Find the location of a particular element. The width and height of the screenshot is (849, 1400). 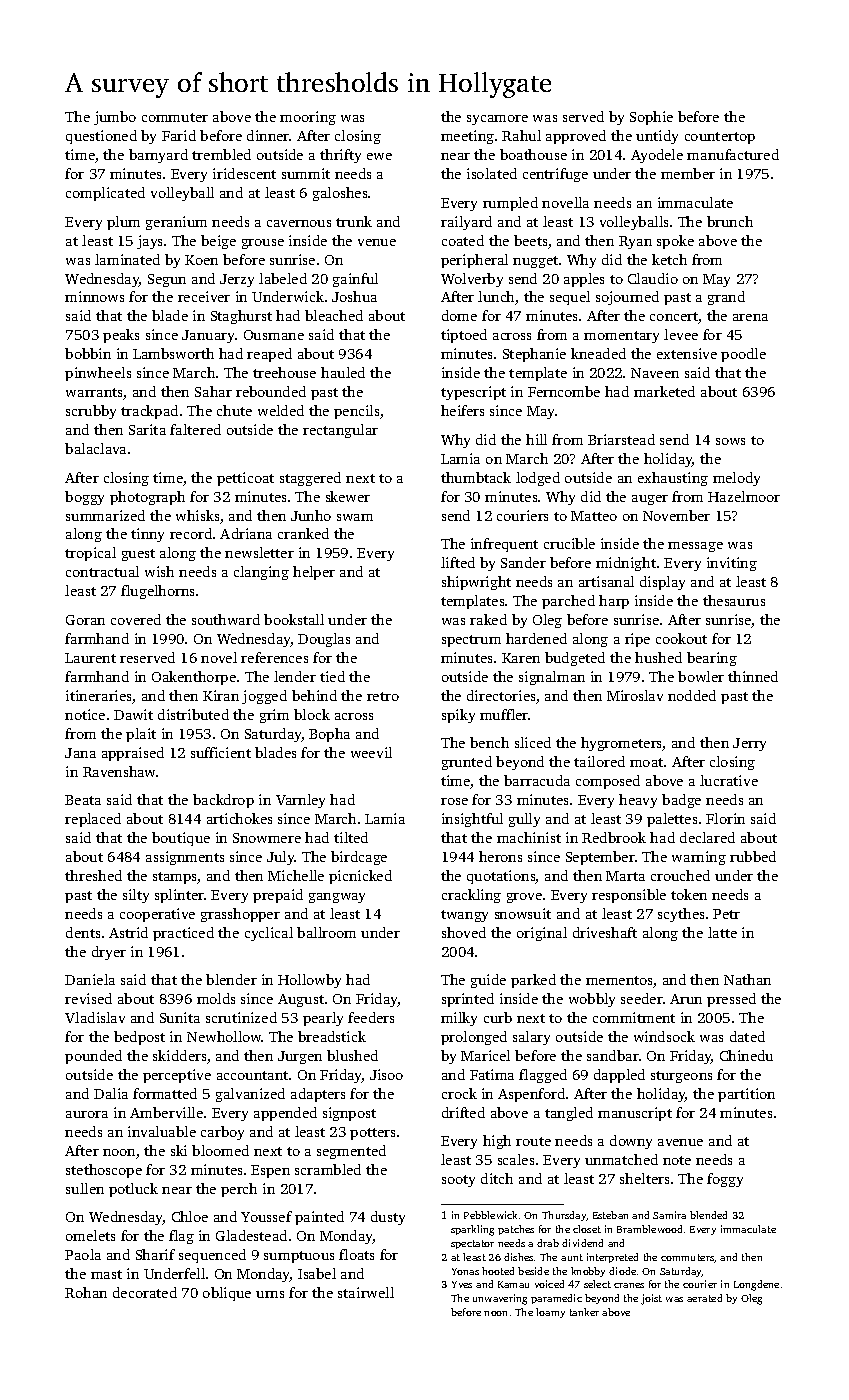

oblique is located at coordinates (227, 1294).
